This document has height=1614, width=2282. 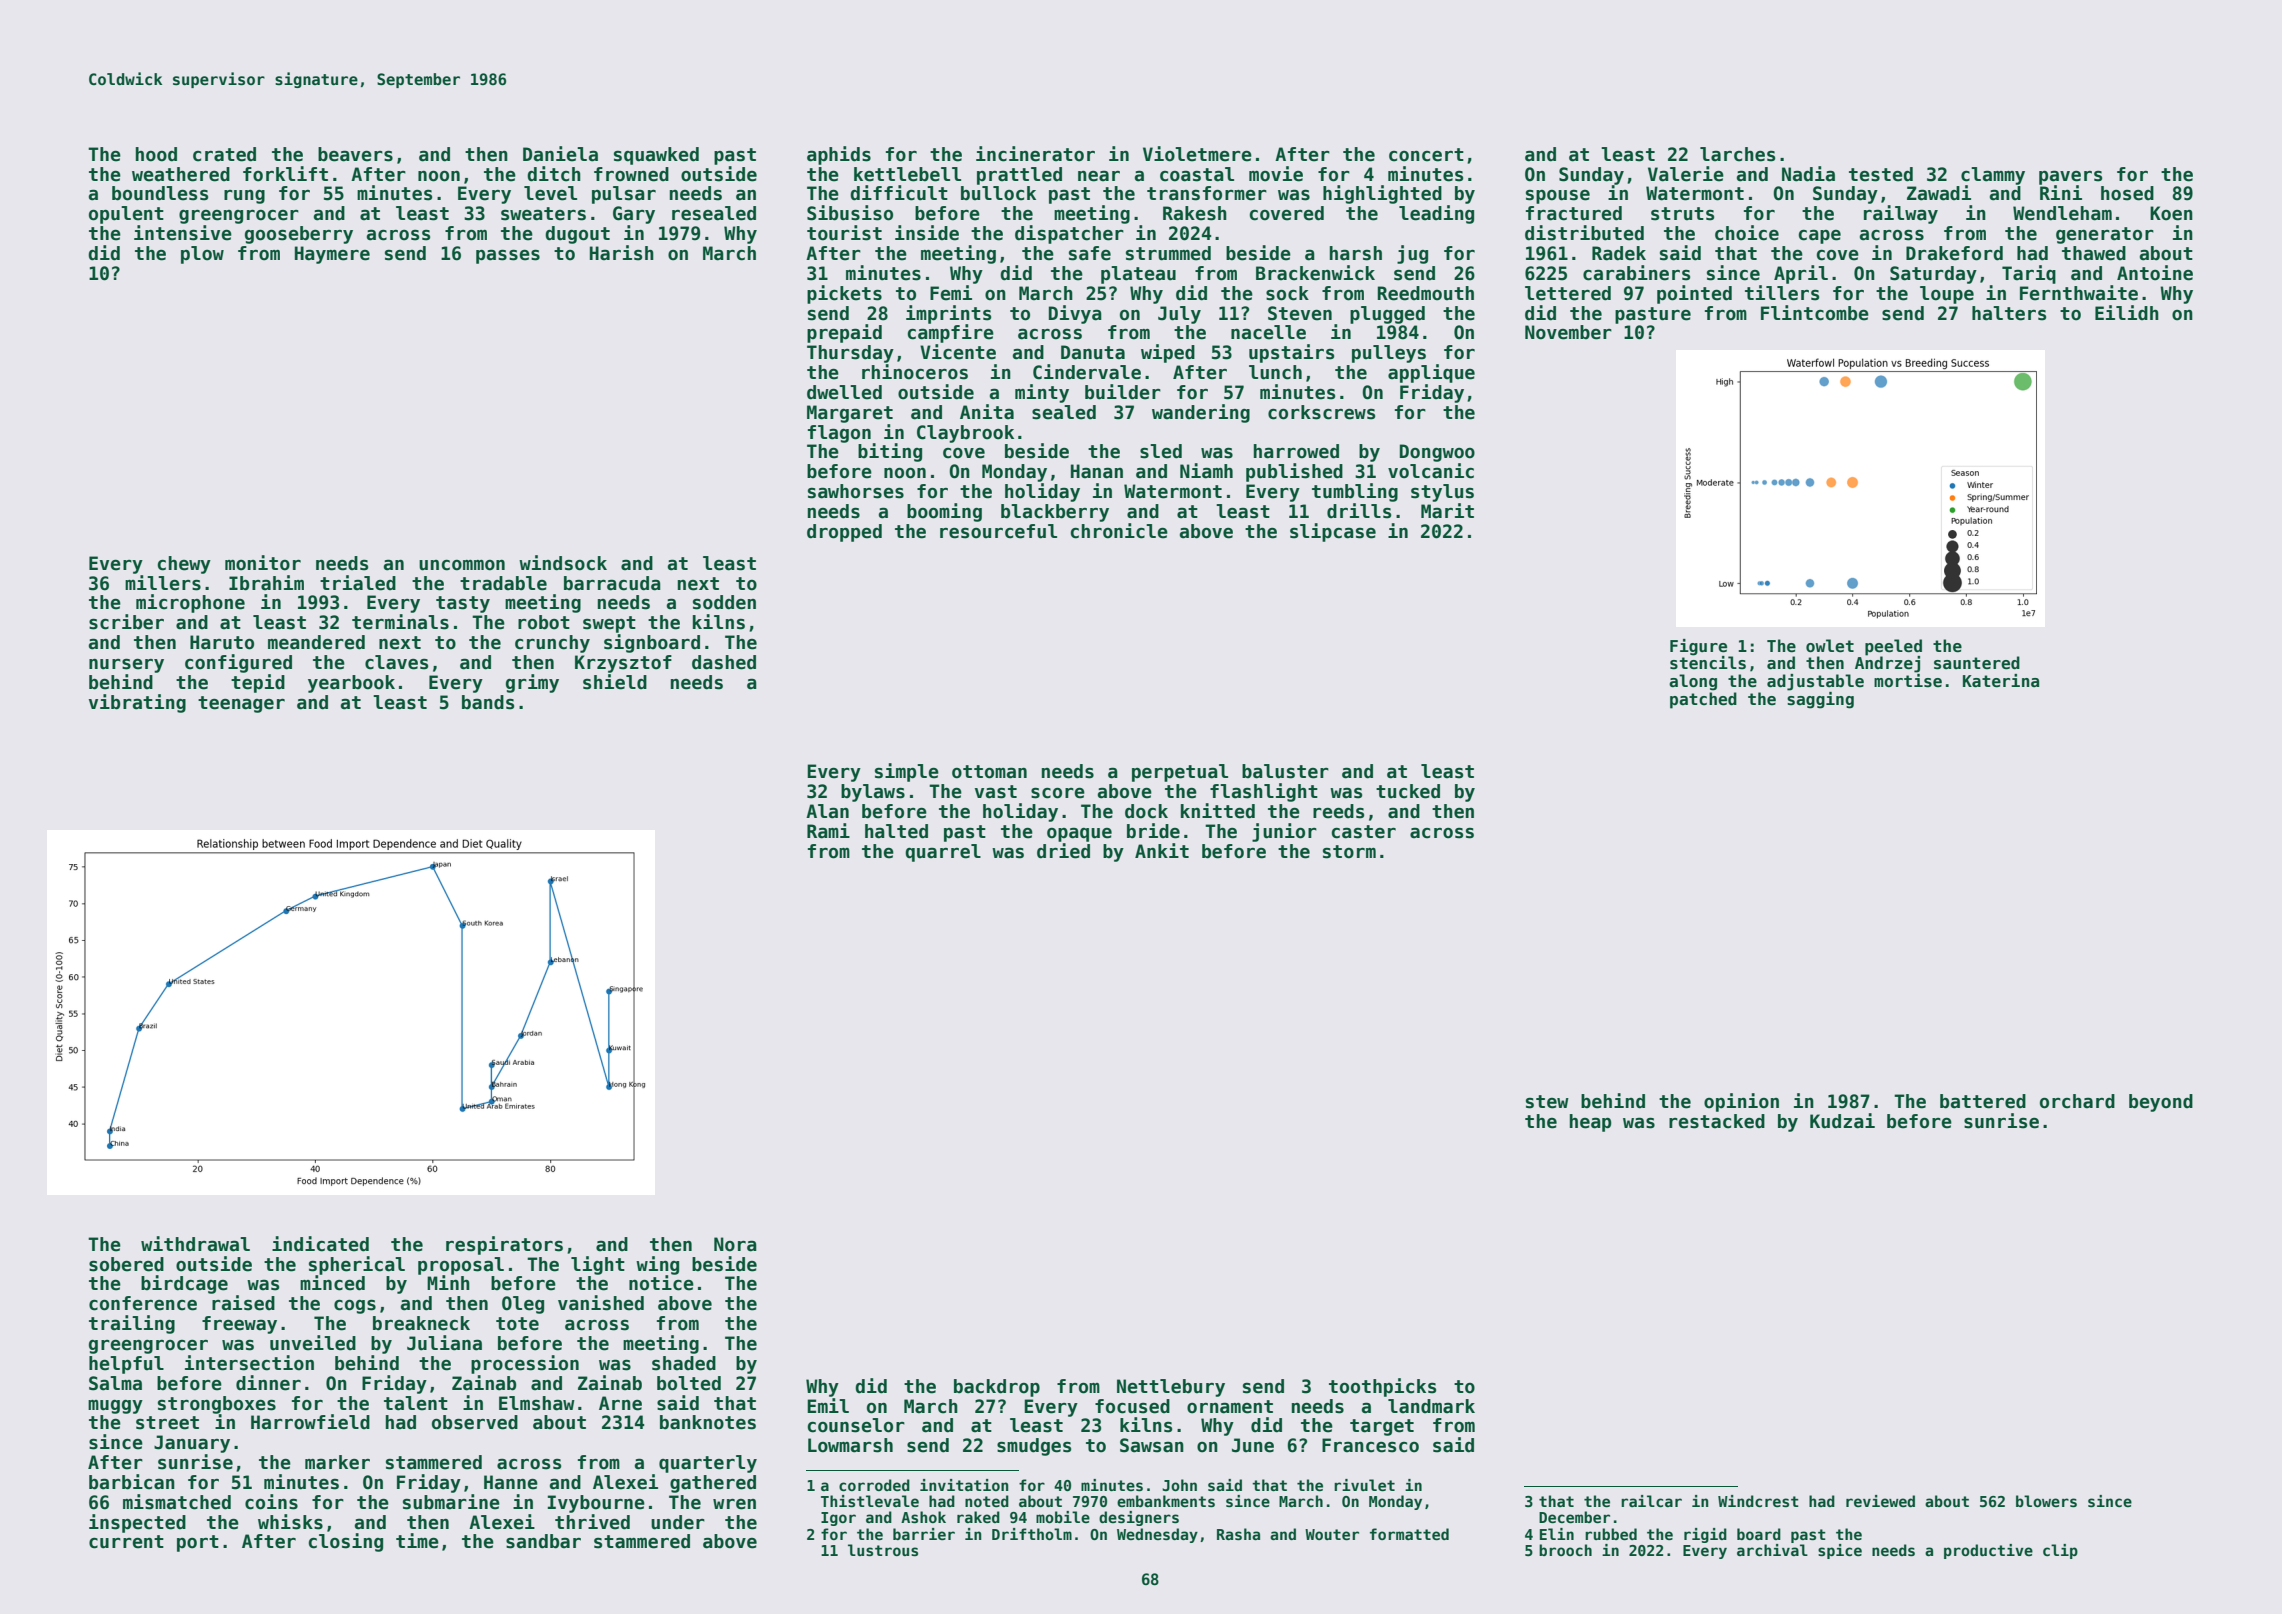 I want to click on blowers, so click(x=2046, y=1501).
